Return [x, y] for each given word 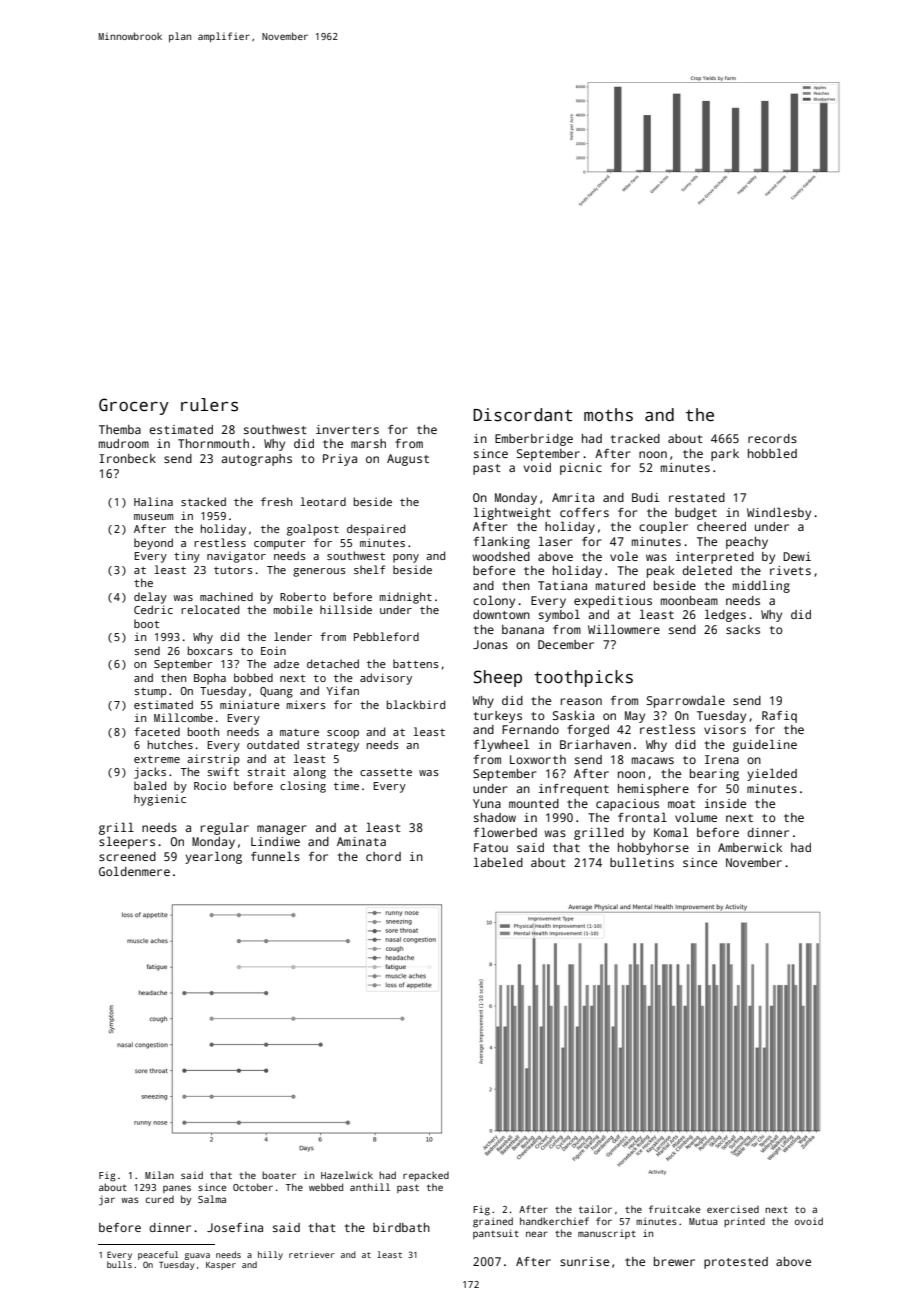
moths [608, 415]
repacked [426, 1176]
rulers [209, 405]
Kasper [221, 1266]
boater [279, 1175]
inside [725, 803]
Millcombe [183, 717]
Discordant [522, 415]
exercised [733, 1209]
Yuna [487, 803]
